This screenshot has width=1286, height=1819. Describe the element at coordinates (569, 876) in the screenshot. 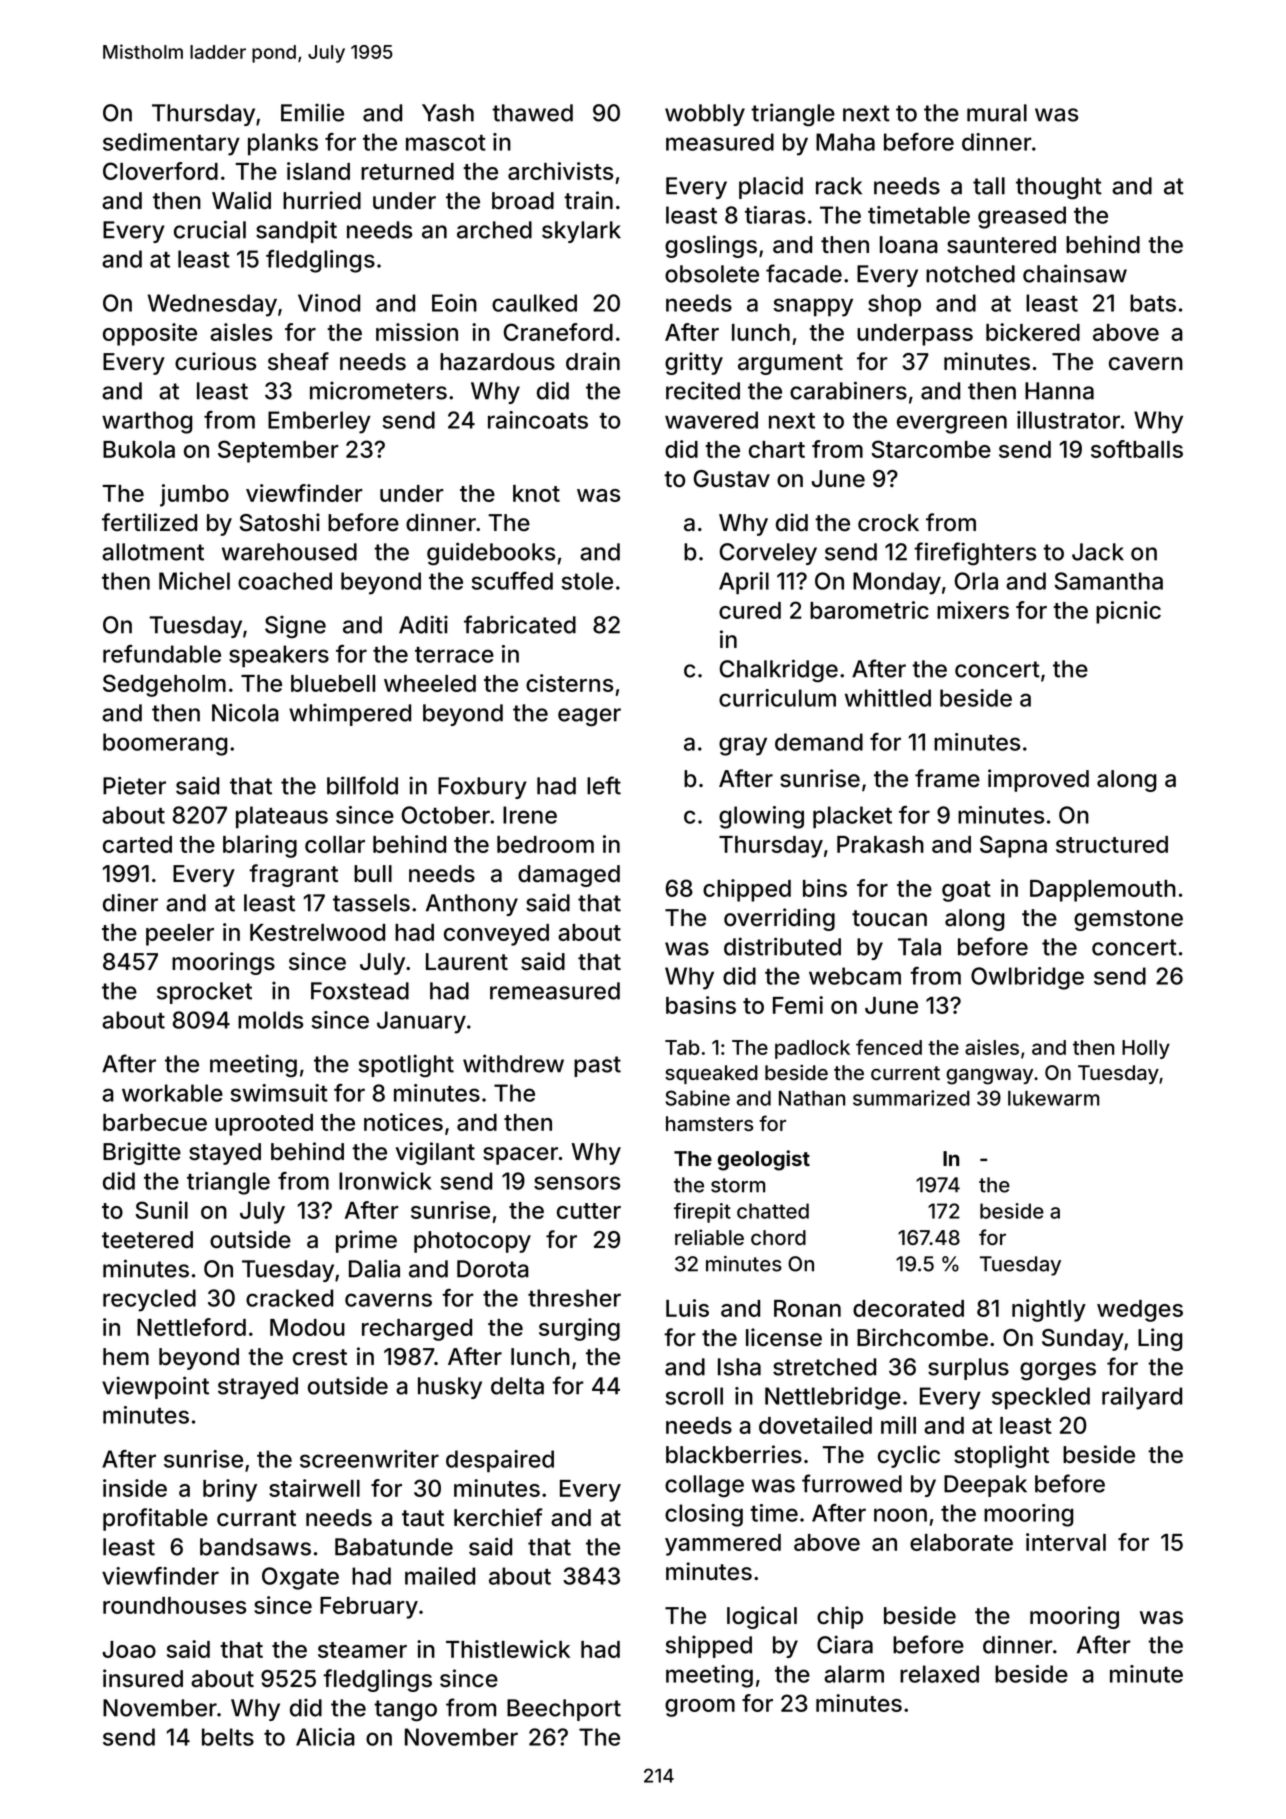

I see `damaged` at that location.
